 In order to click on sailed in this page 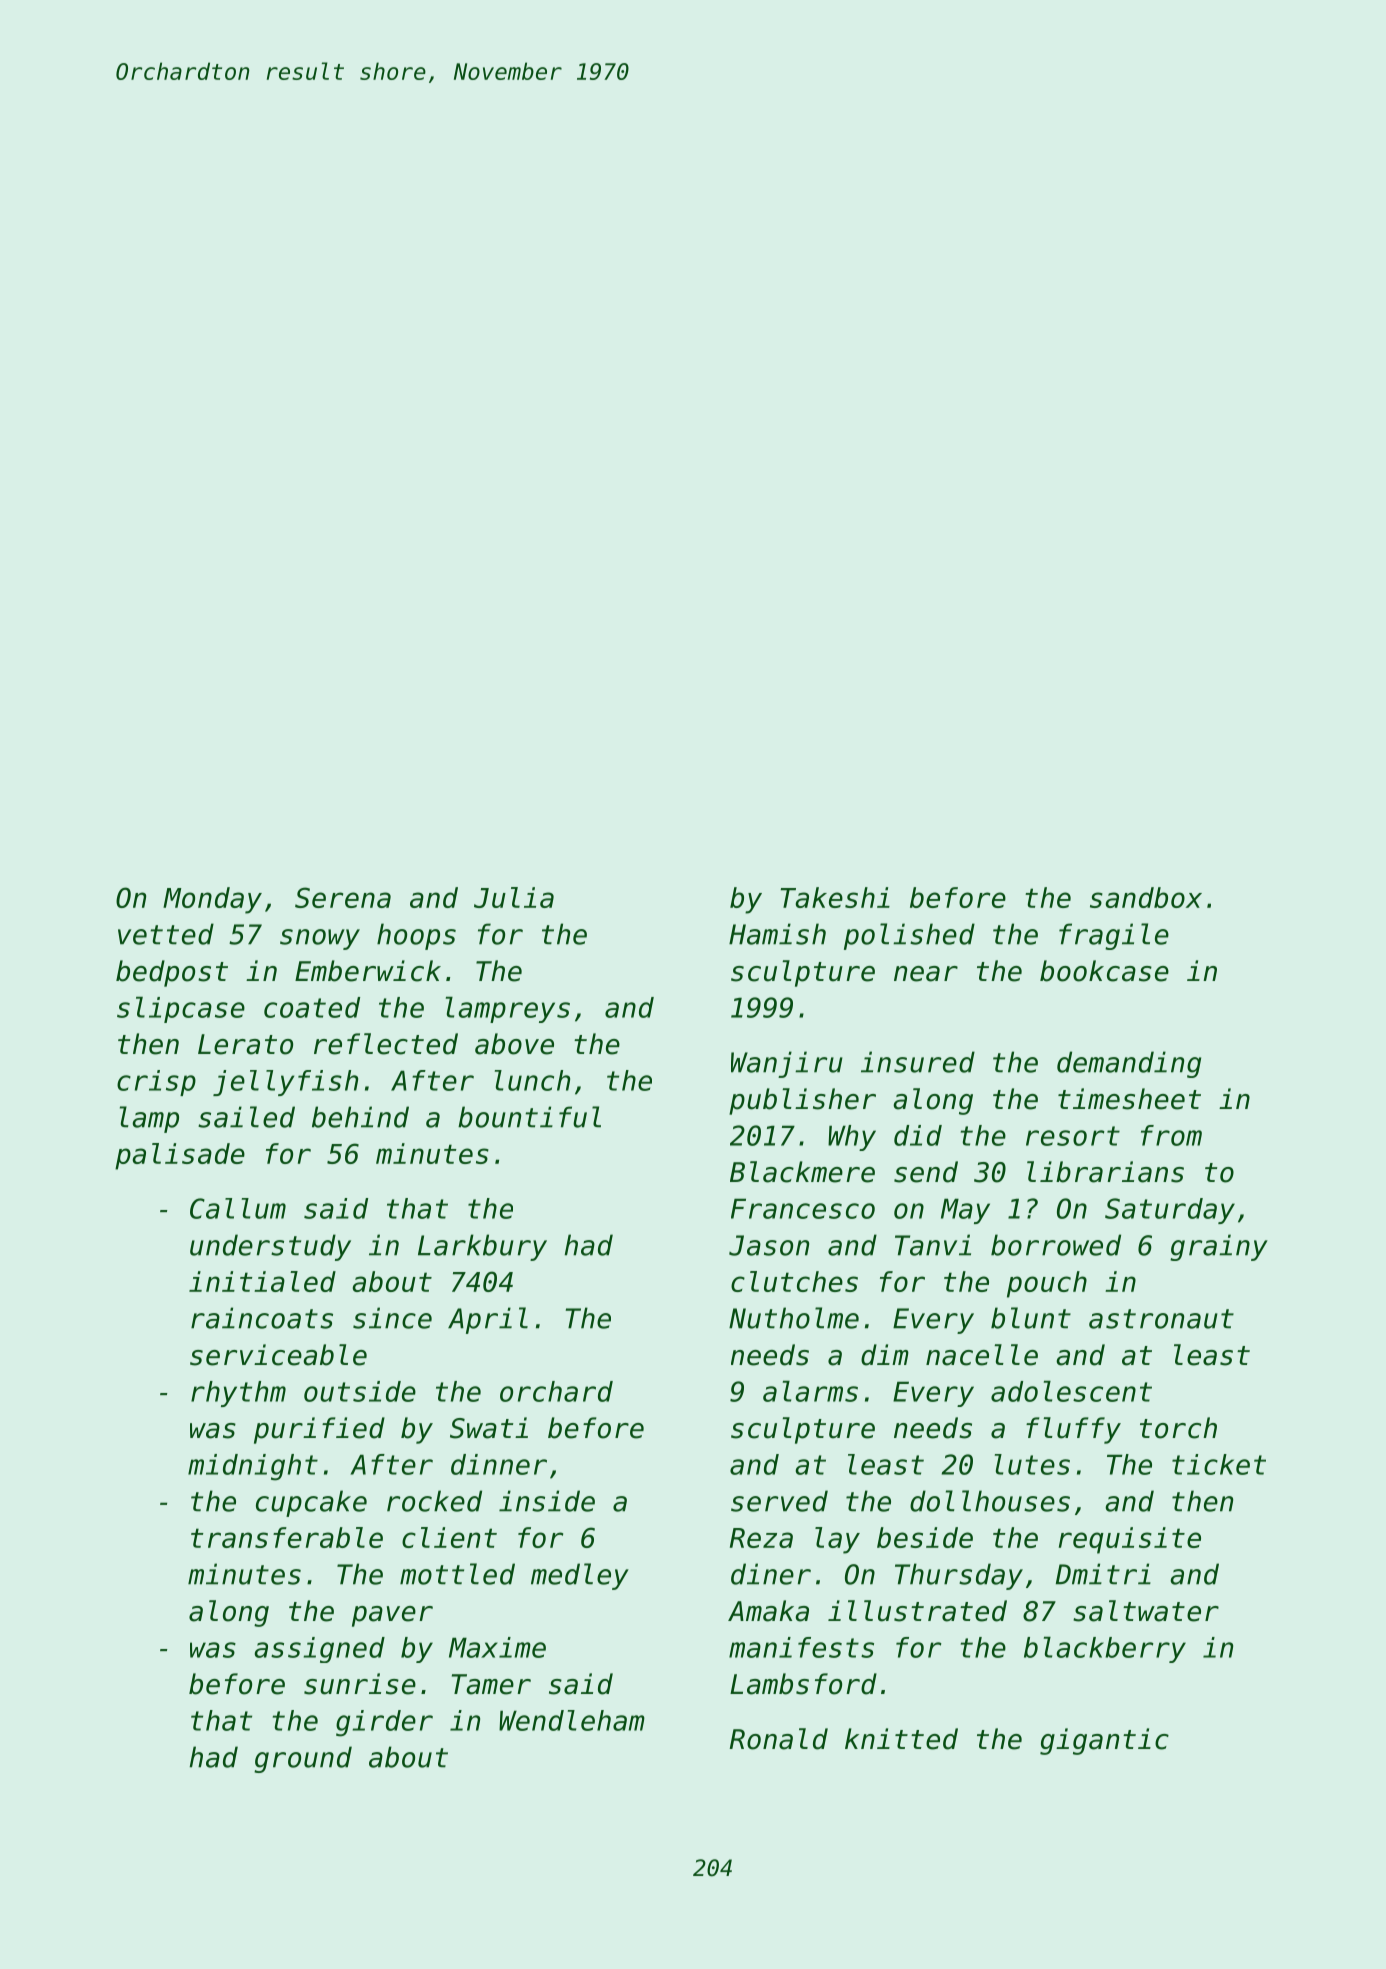, I will do `click(246, 1117)`.
